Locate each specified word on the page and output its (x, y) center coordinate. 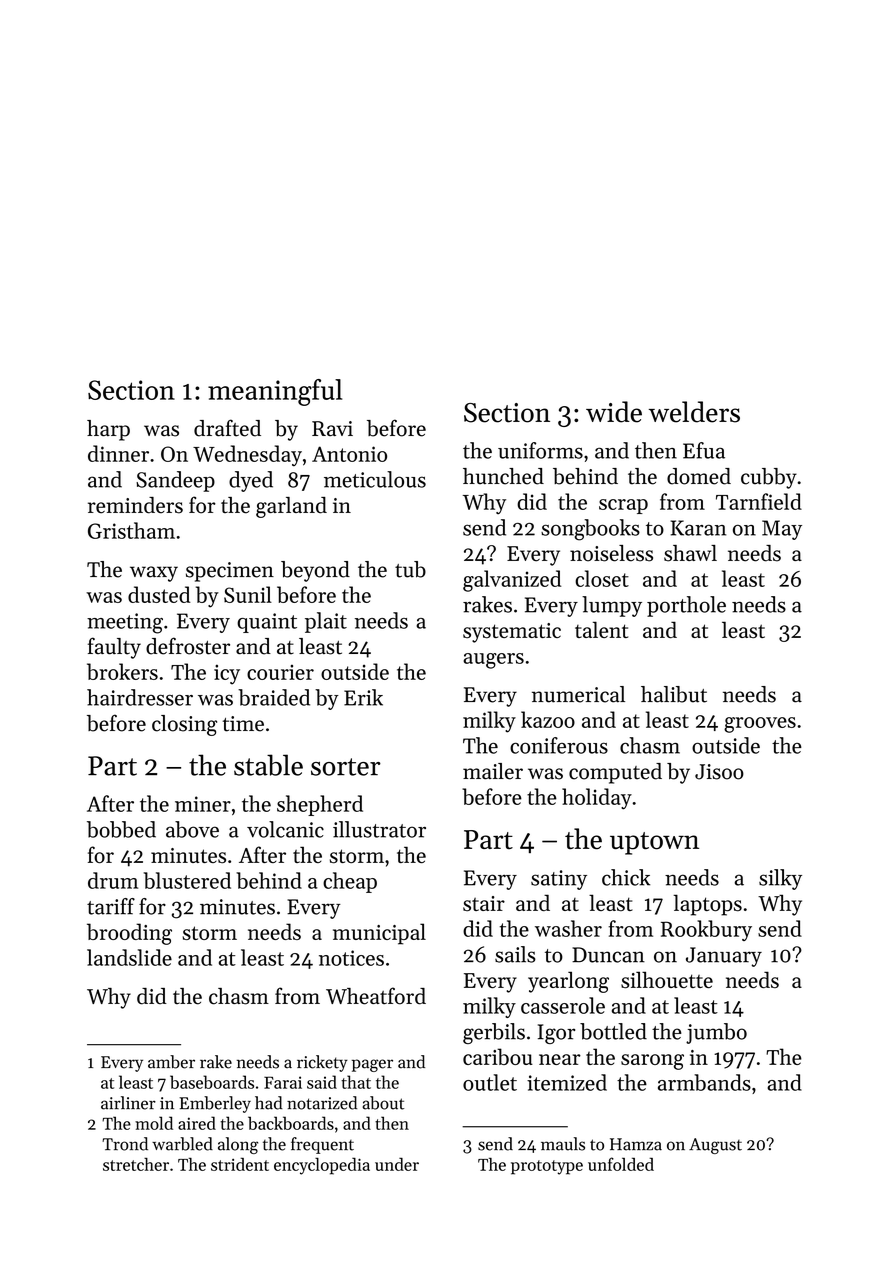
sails (515, 954)
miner (203, 804)
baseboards (212, 1082)
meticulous (375, 479)
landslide (129, 957)
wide (614, 412)
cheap (350, 882)
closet (602, 578)
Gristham (131, 530)
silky (780, 879)
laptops (707, 905)
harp (108, 430)
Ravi (332, 428)
